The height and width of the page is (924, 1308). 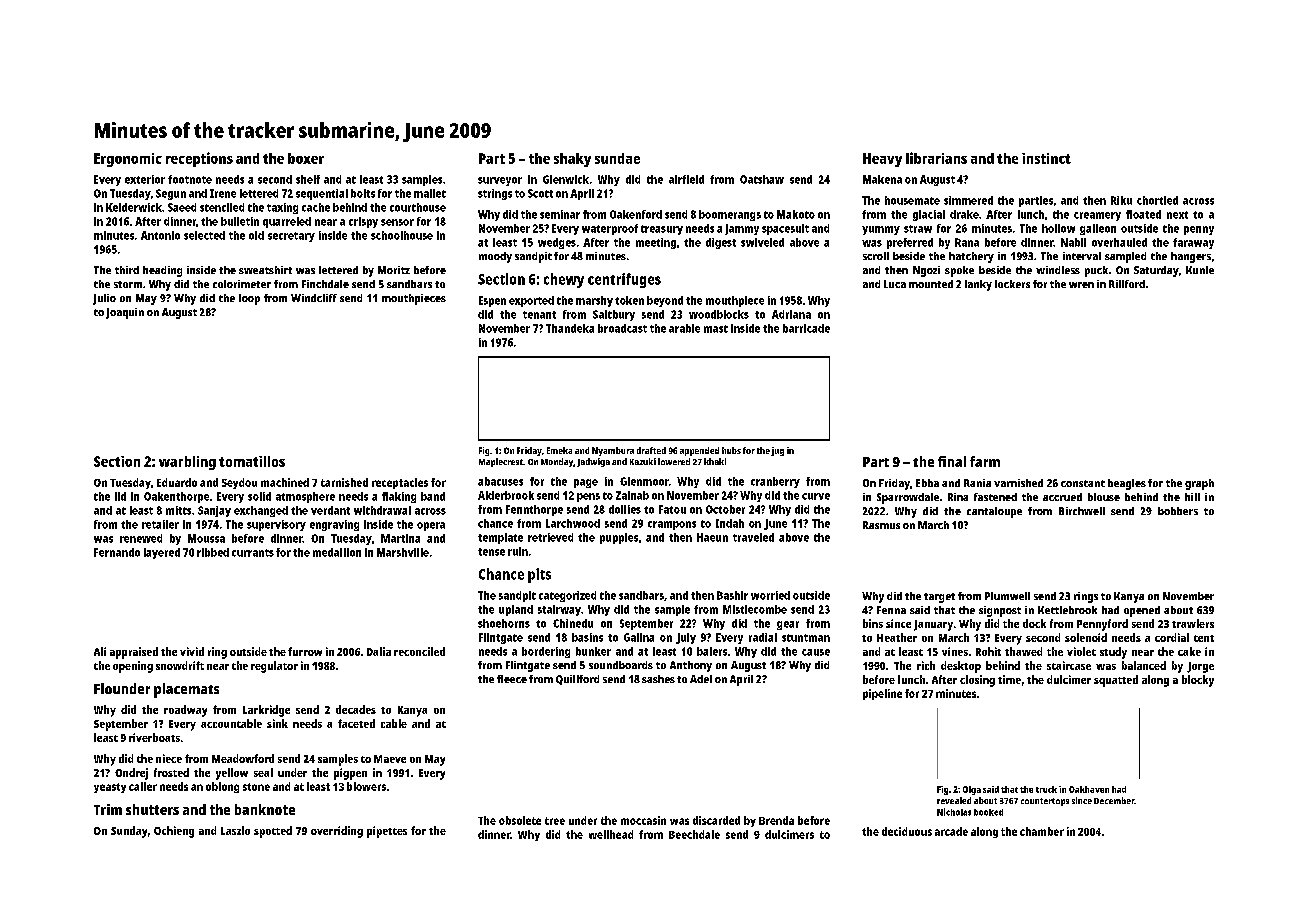 What do you see at coordinates (1007, 596) in the page?
I see `Plumwell` at bounding box center [1007, 596].
